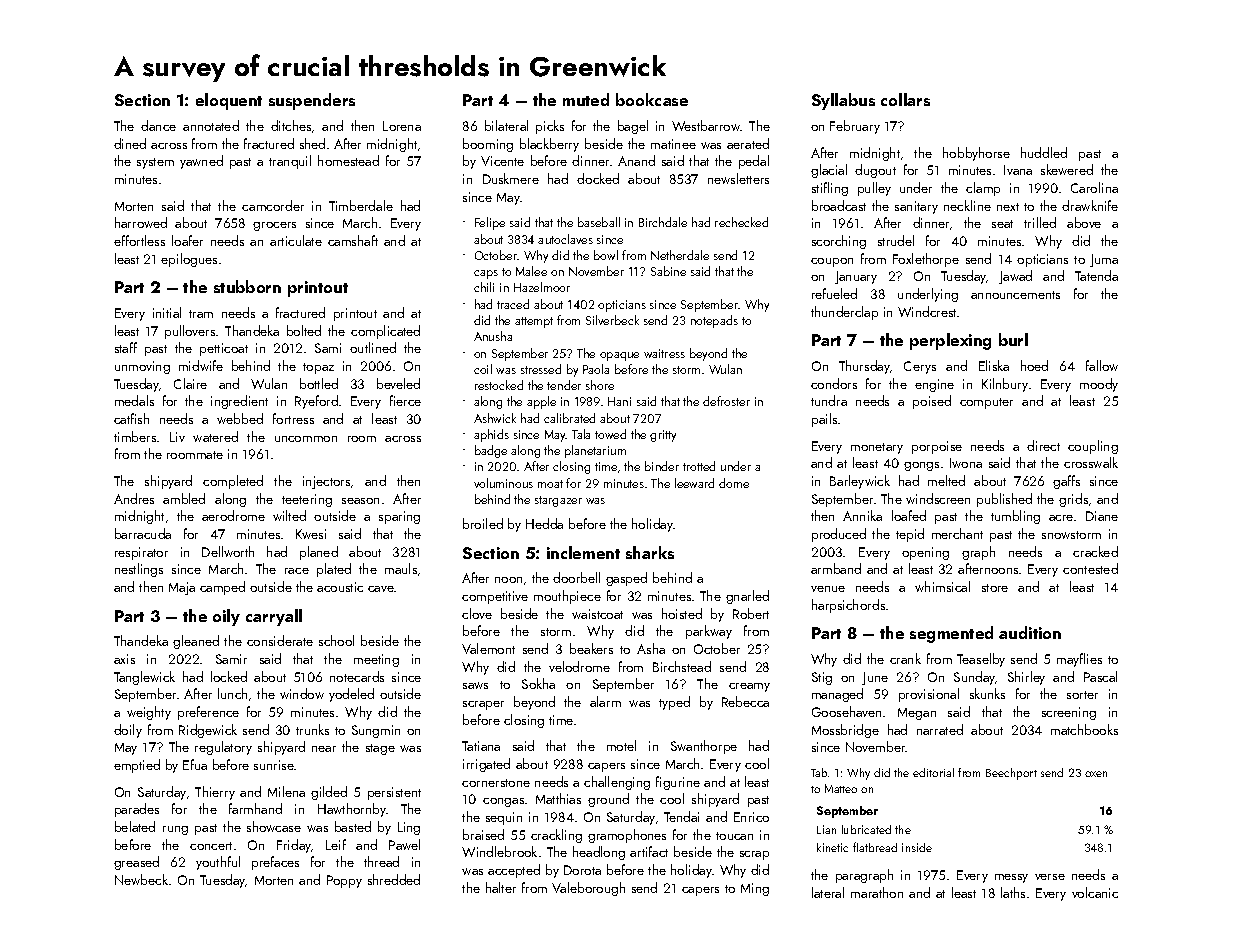 This document has height=952, width=1233. What do you see at coordinates (360, 501) in the document?
I see `season` at bounding box center [360, 501].
